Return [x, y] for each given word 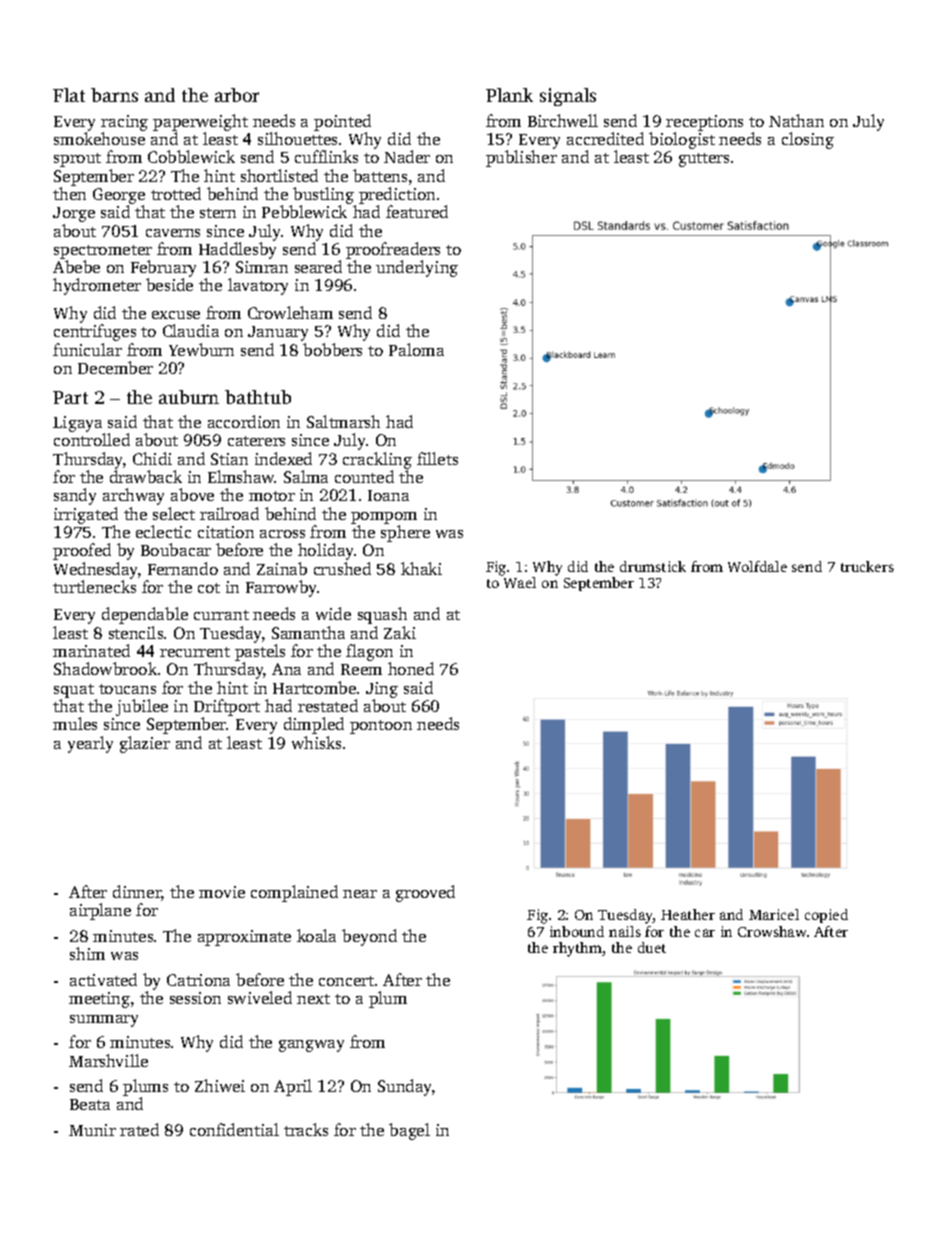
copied [826, 916]
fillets [437, 458]
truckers [867, 566]
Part [70, 397]
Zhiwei [220, 1085]
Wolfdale [757, 566]
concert [346, 981]
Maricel [774, 914]
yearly [90, 744]
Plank [509, 95]
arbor [237, 95]
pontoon [381, 727]
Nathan [796, 120]
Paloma [416, 349]
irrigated [86, 515]
